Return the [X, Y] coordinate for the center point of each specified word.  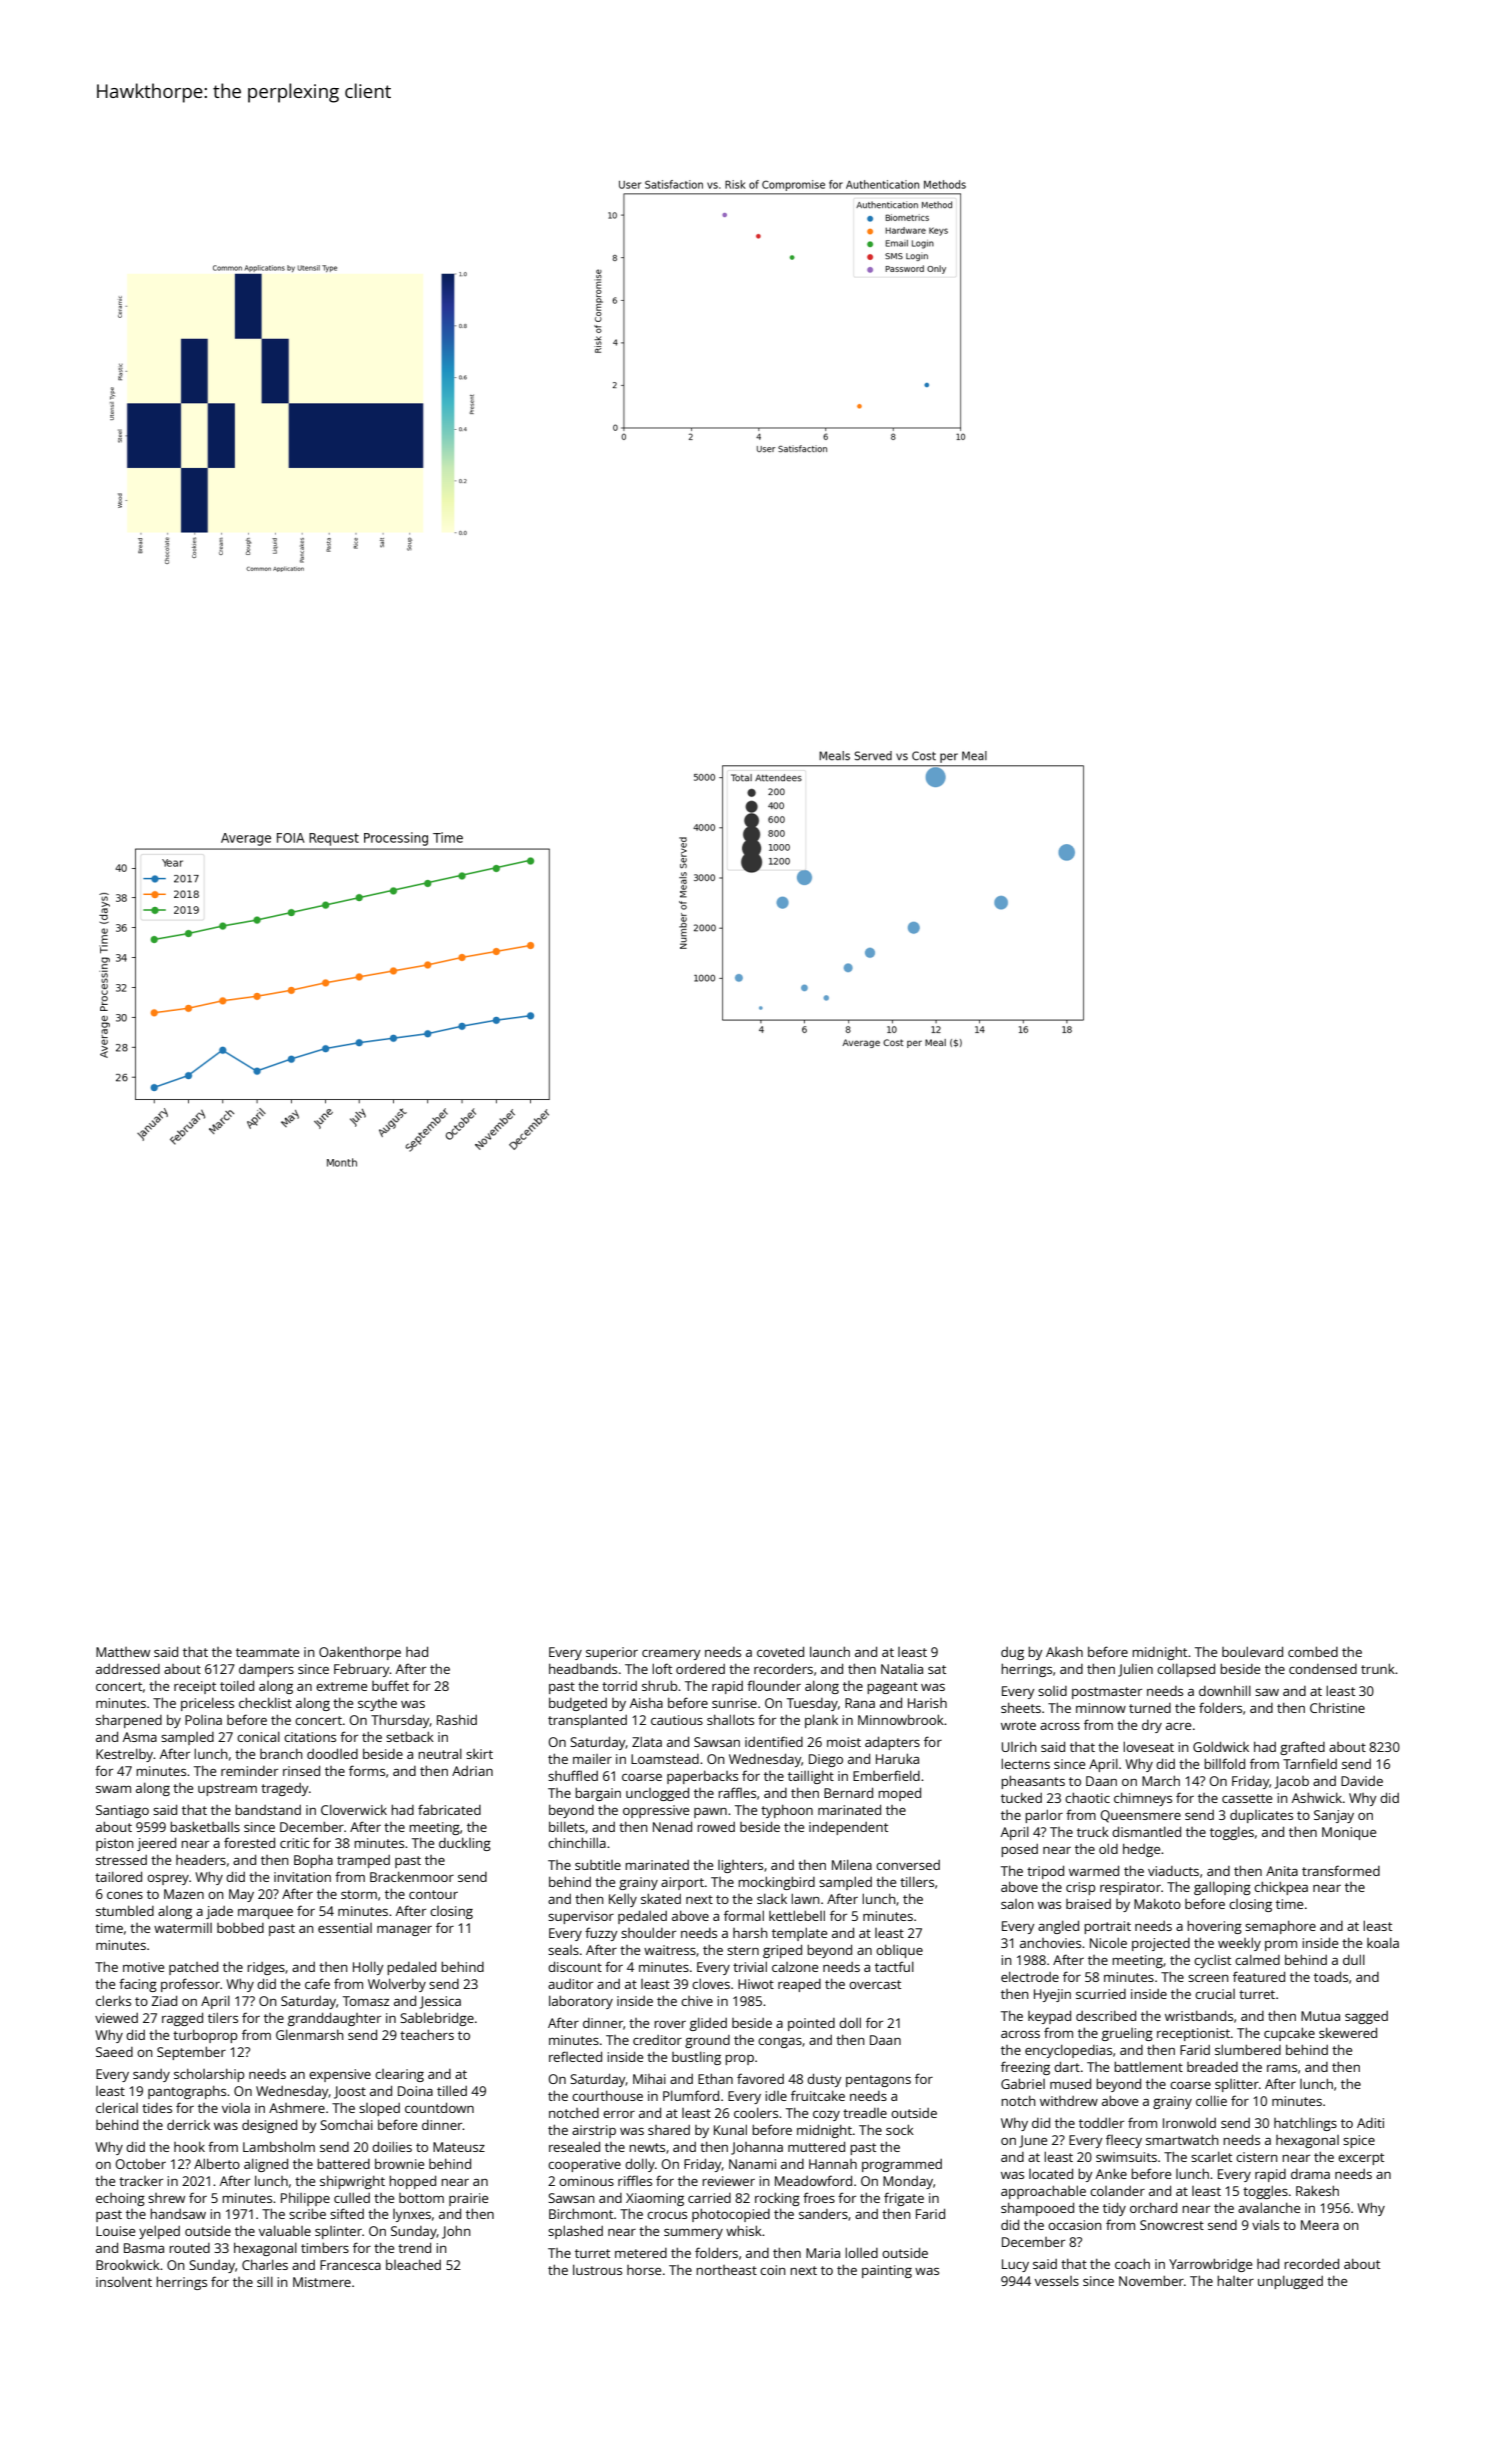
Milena [852, 1865]
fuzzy [601, 1934]
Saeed [114, 2052]
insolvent [124, 2282]
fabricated [449, 1809]
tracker [141, 2181]
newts [647, 2147]
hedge [1141, 1850]
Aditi [1370, 2123]
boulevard [1252, 1651]
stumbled [125, 1911]
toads [1331, 1976]
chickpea [1281, 1888]
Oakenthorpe [360, 1653]
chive [697, 2001]
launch [830, 1651]
